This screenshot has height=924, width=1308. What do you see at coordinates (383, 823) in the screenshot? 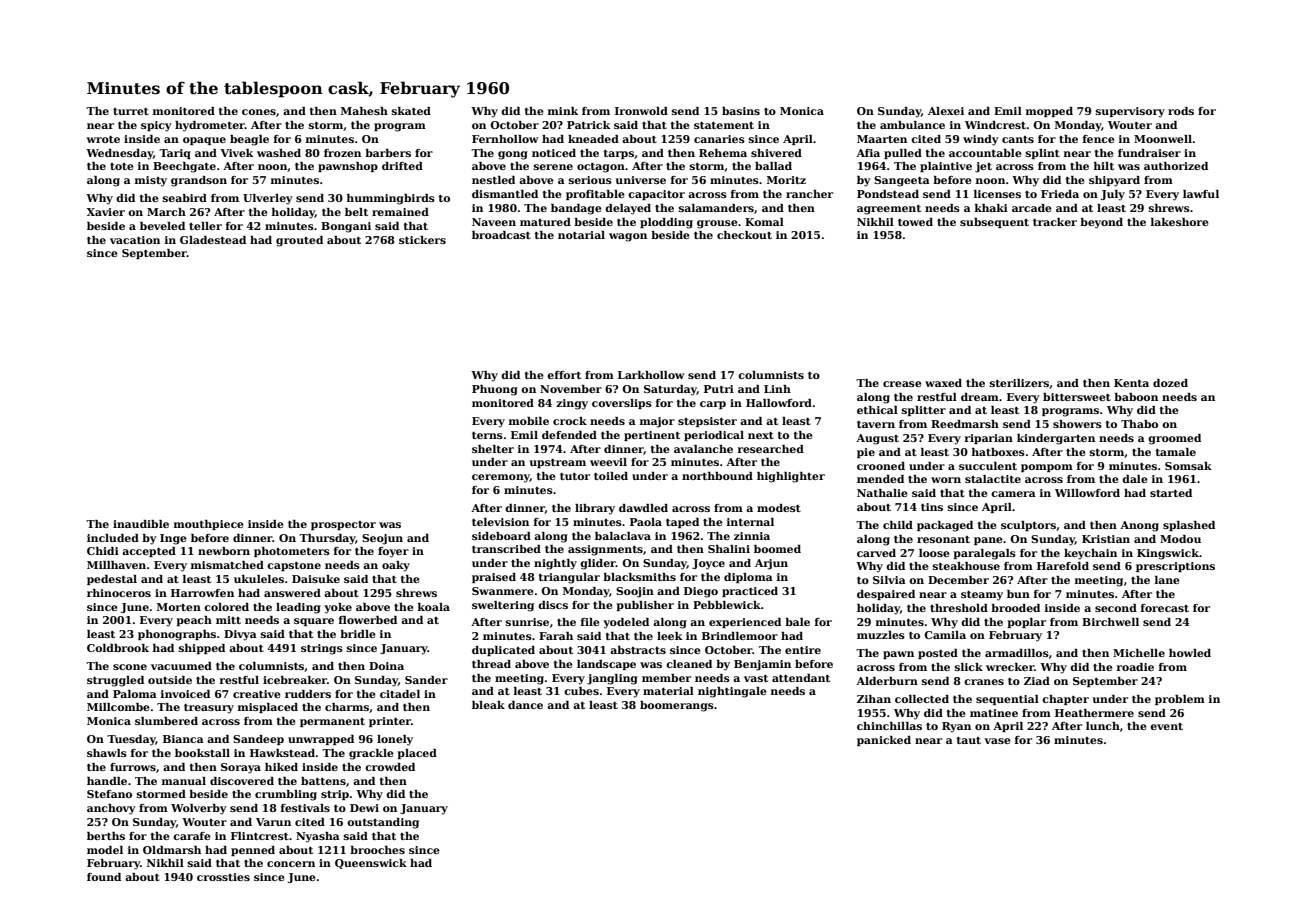
I see `outstanding` at bounding box center [383, 823].
